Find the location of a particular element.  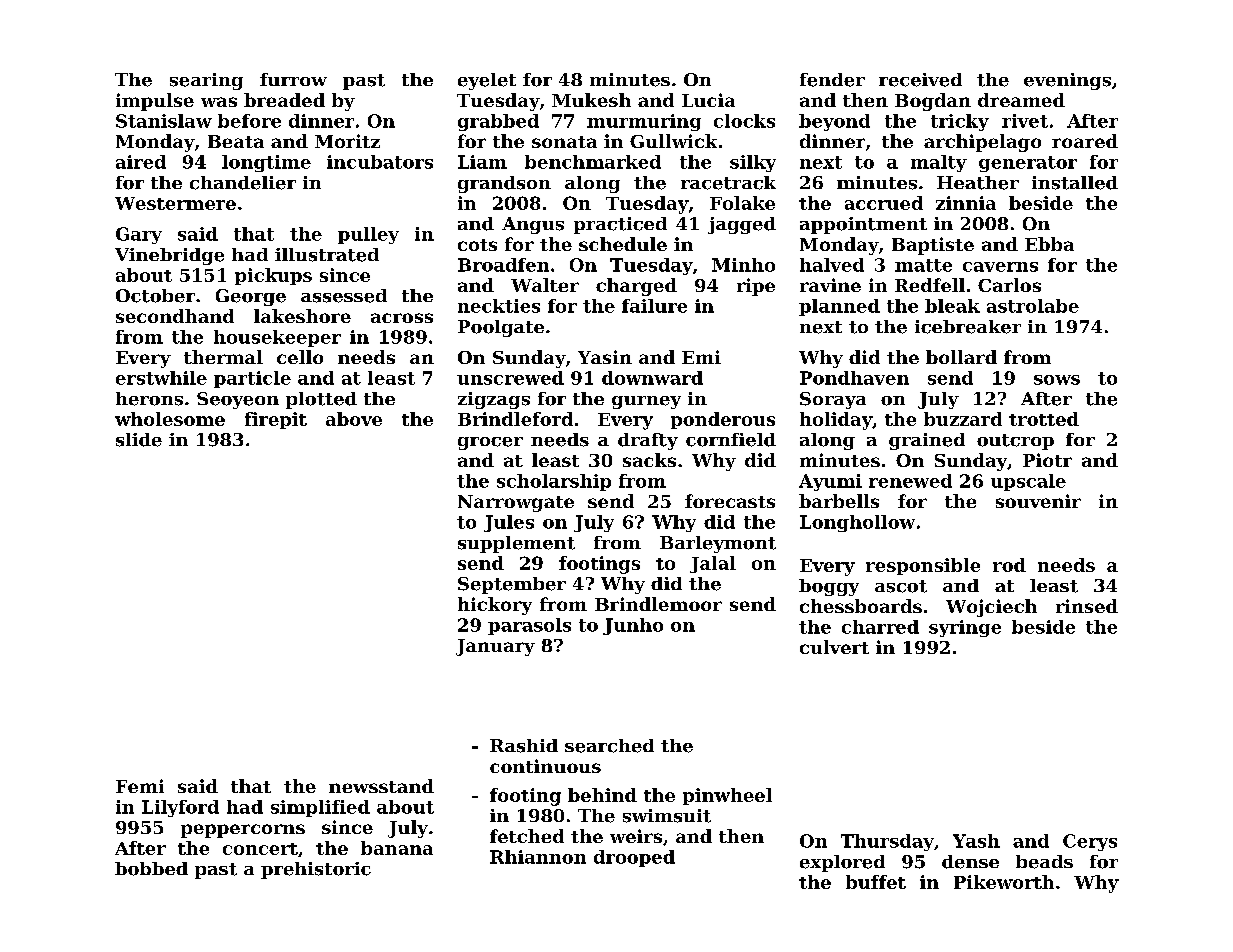

unscrewed is located at coordinates (510, 378).
